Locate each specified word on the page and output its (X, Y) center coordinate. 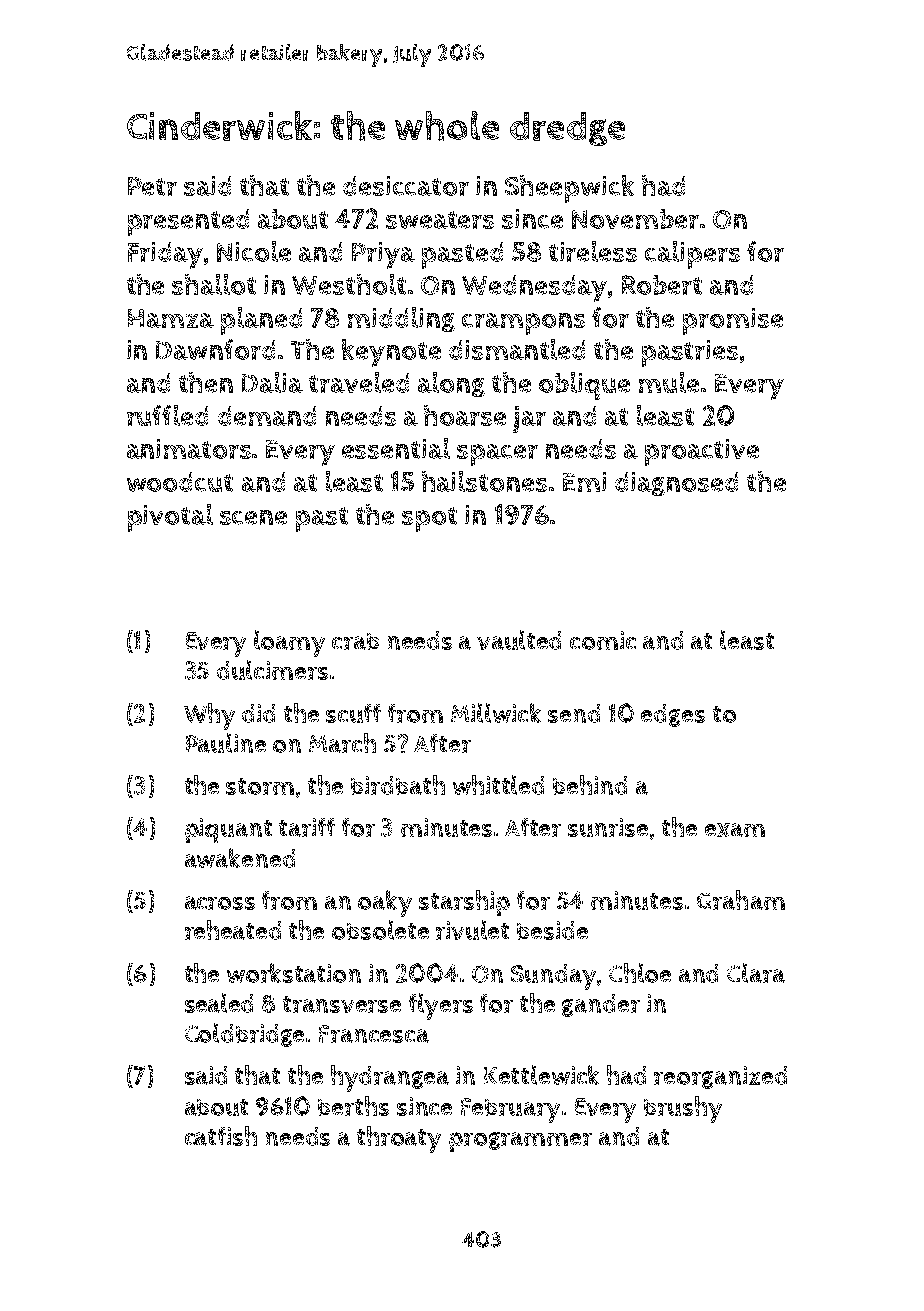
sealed (219, 1003)
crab (355, 641)
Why (209, 716)
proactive (702, 452)
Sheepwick (569, 189)
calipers (692, 255)
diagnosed (676, 484)
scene (253, 517)
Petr (152, 186)
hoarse (465, 415)
